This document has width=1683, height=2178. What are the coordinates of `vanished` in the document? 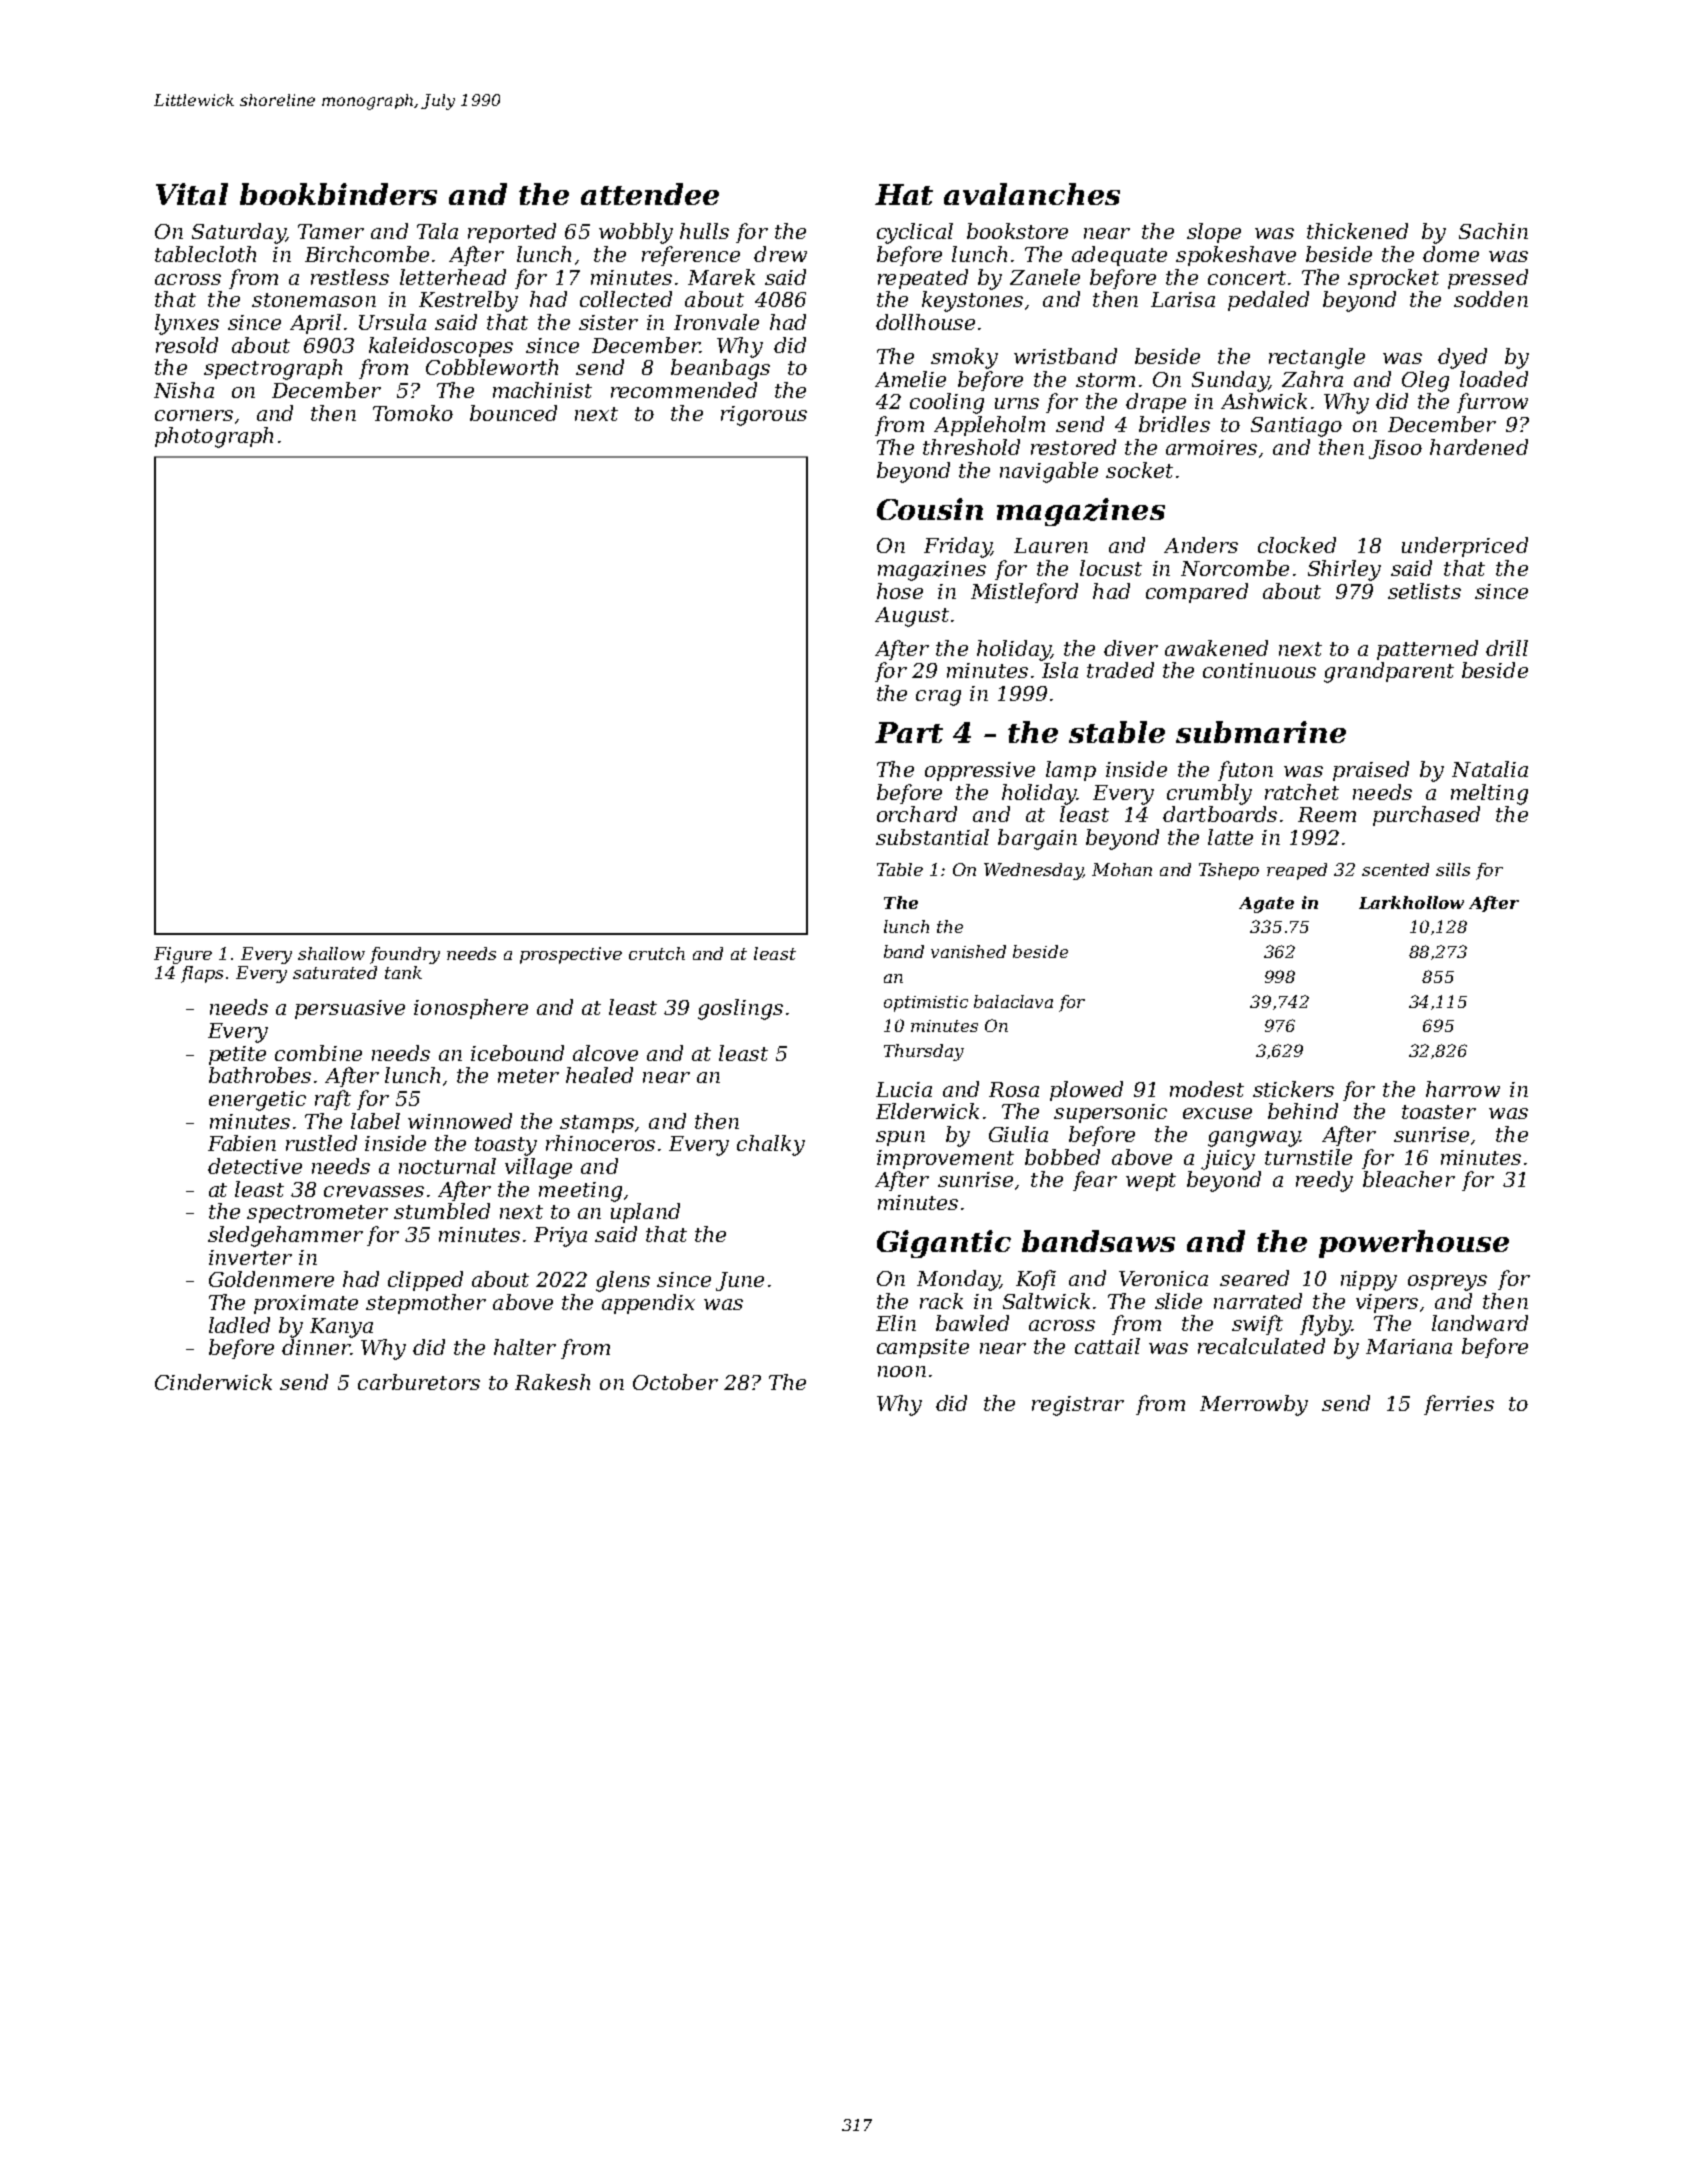 It's located at (968, 951).
